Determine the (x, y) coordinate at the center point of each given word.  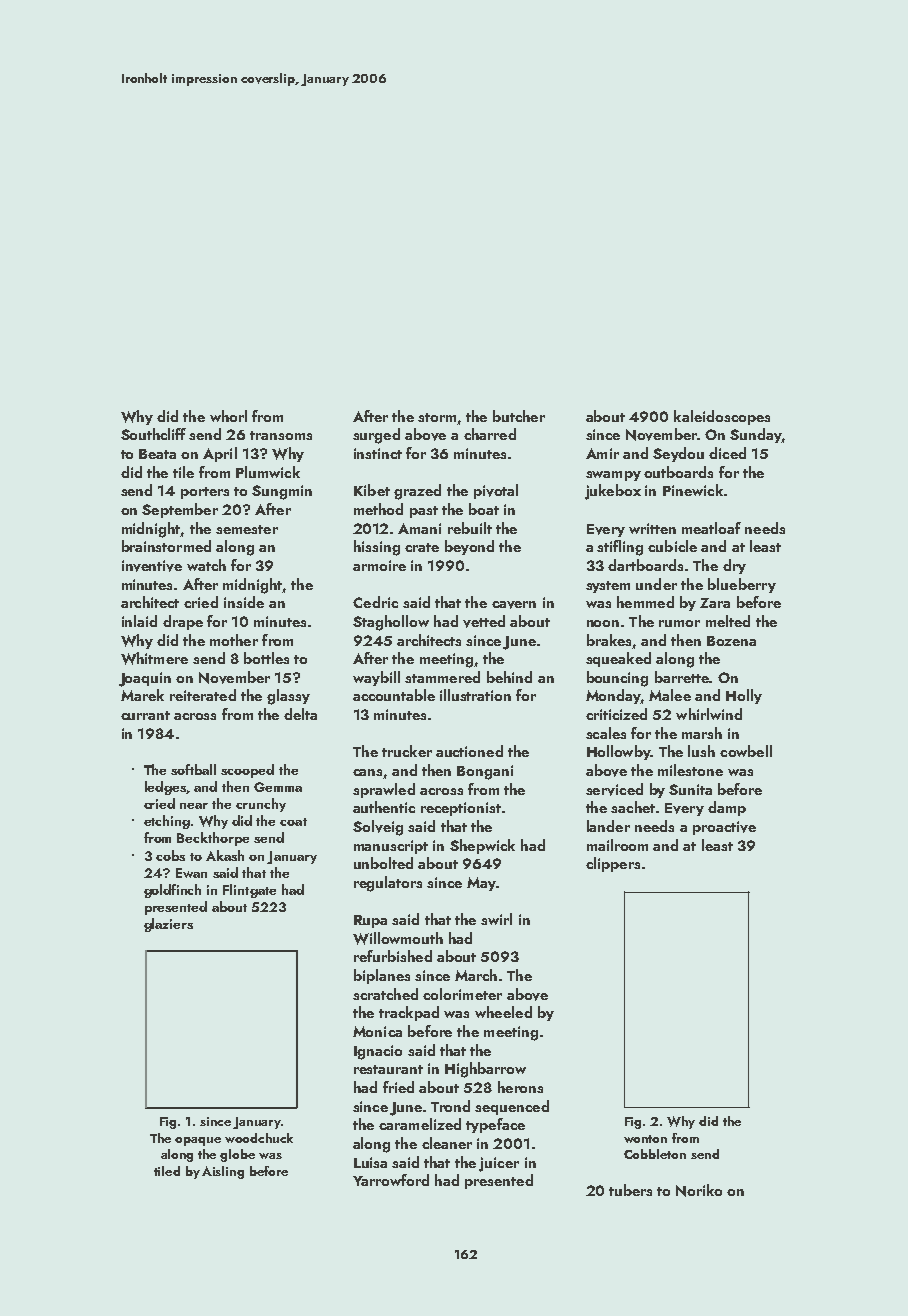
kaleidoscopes (722, 417)
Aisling (223, 1172)
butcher (519, 416)
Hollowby (618, 752)
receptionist (461, 809)
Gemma (278, 787)
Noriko (699, 1190)
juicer (499, 1164)
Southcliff (153, 434)
